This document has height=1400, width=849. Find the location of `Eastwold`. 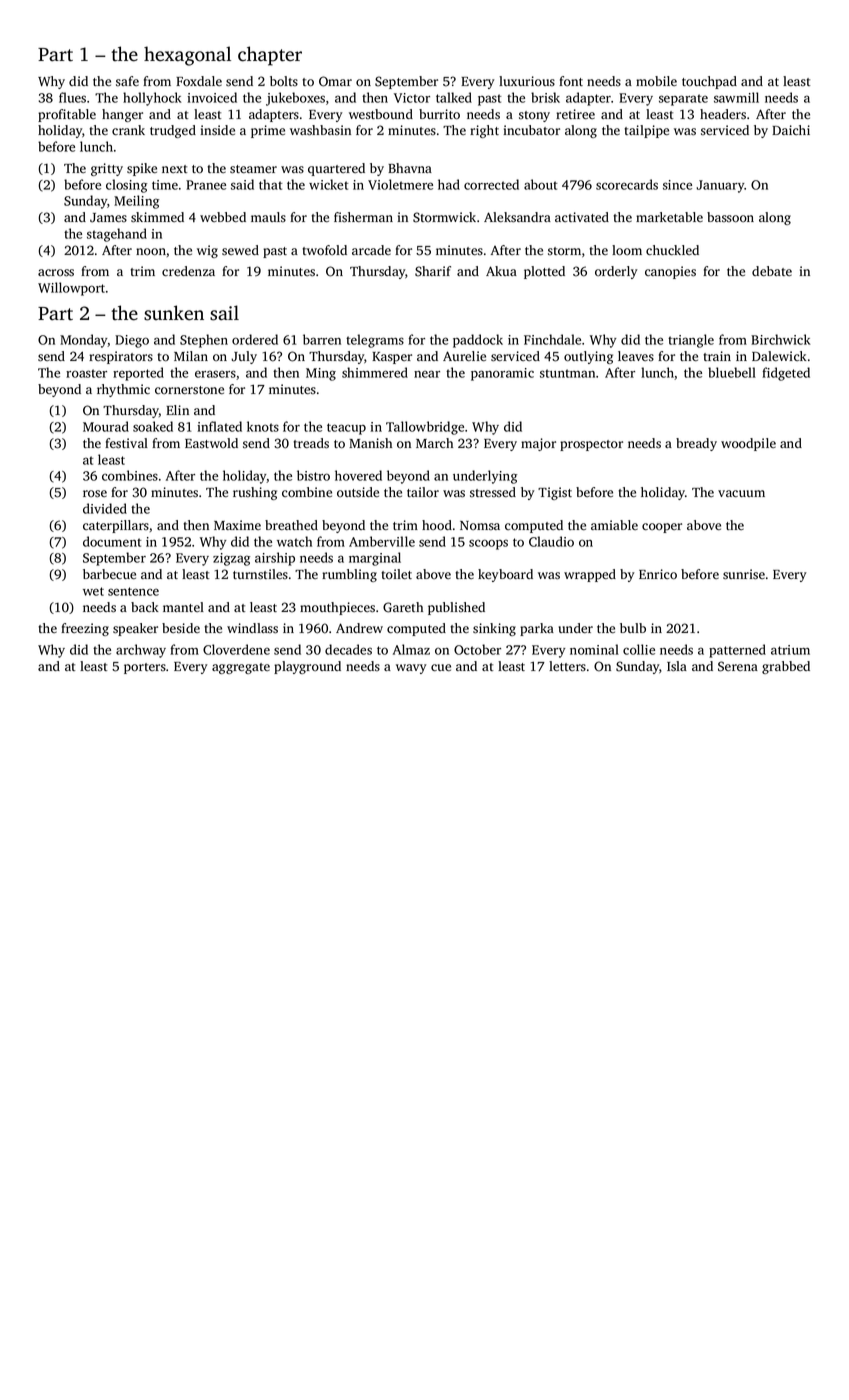

Eastwold is located at coordinates (211, 443).
